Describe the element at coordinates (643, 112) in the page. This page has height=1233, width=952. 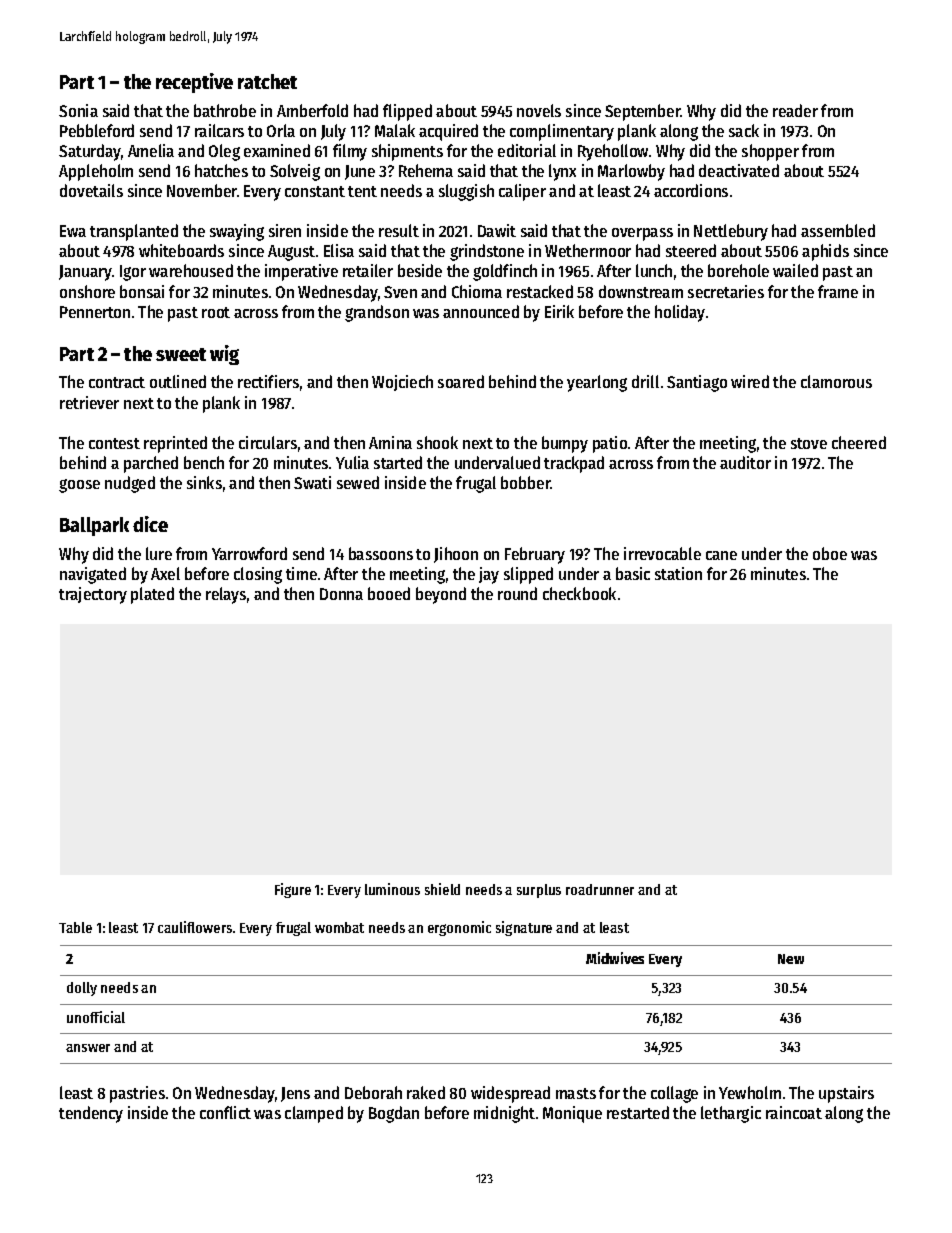
I see `September` at that location.
